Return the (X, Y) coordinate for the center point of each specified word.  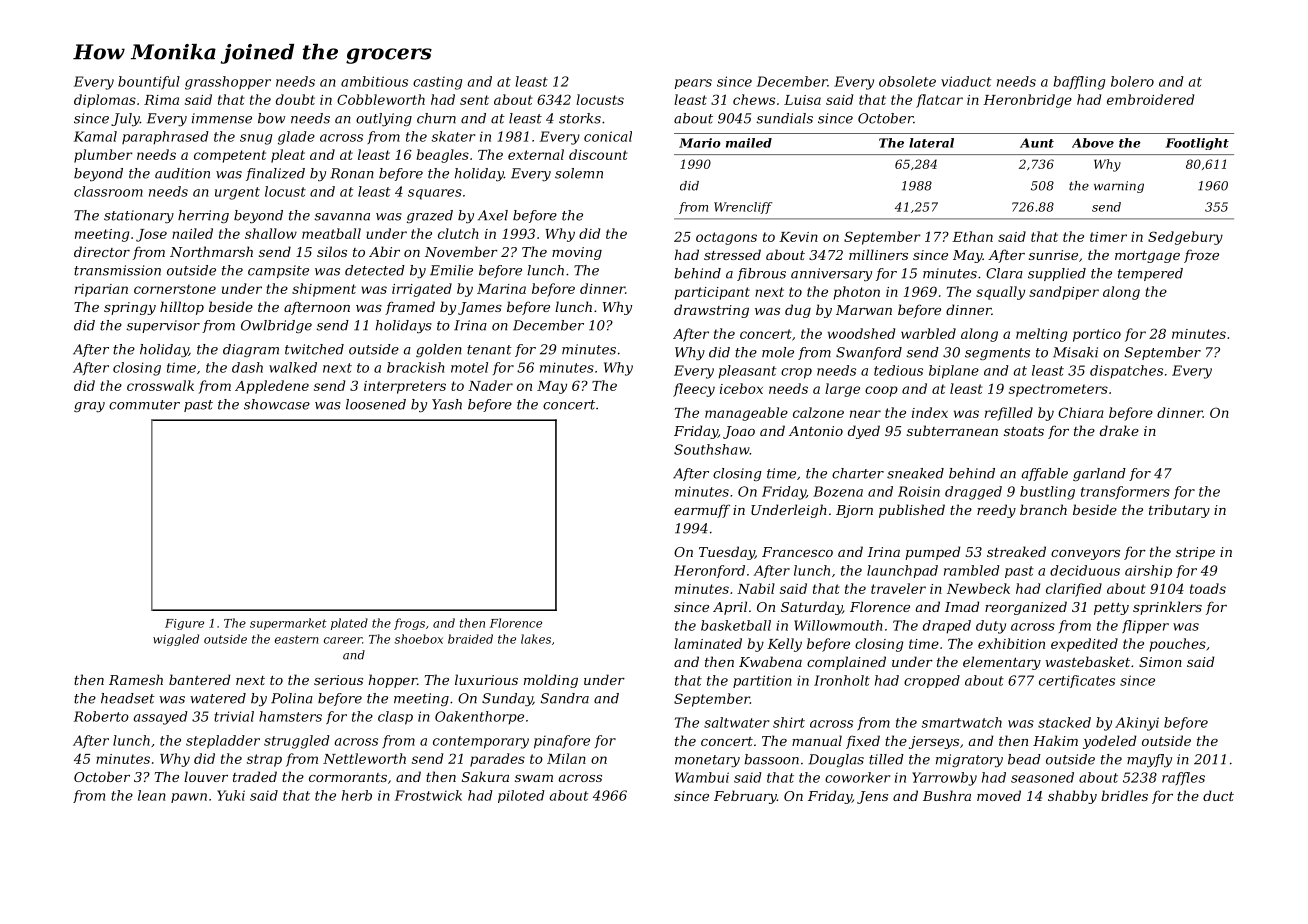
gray (89, 407)
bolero (1132, 81)
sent (474, 100)
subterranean (952, 430)
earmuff (702, 511)
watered (218, 698)
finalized (275, 174)
